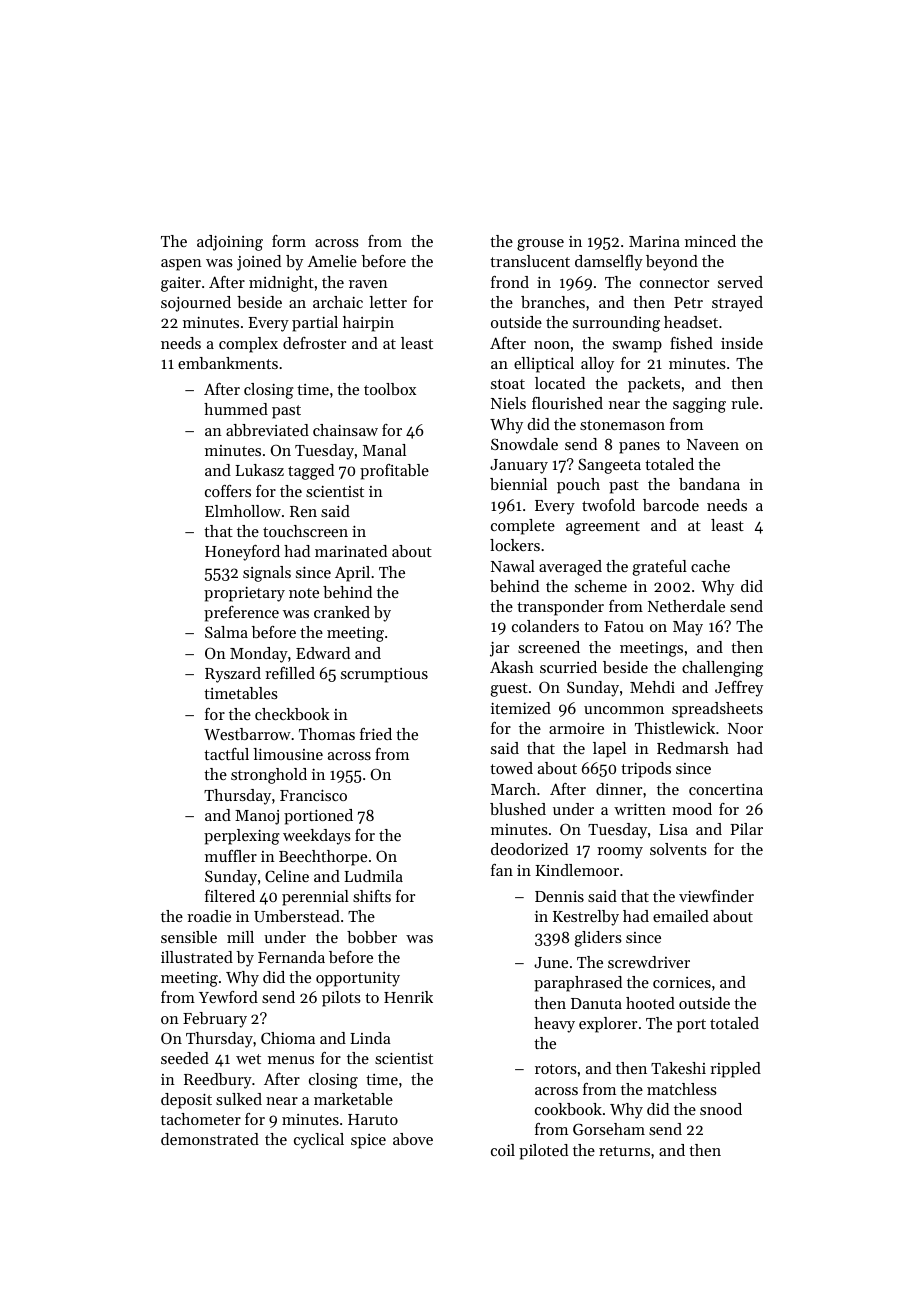 The height and width of the screenshot is (1311, 924). I want to click on minced, so click(710, 241).
